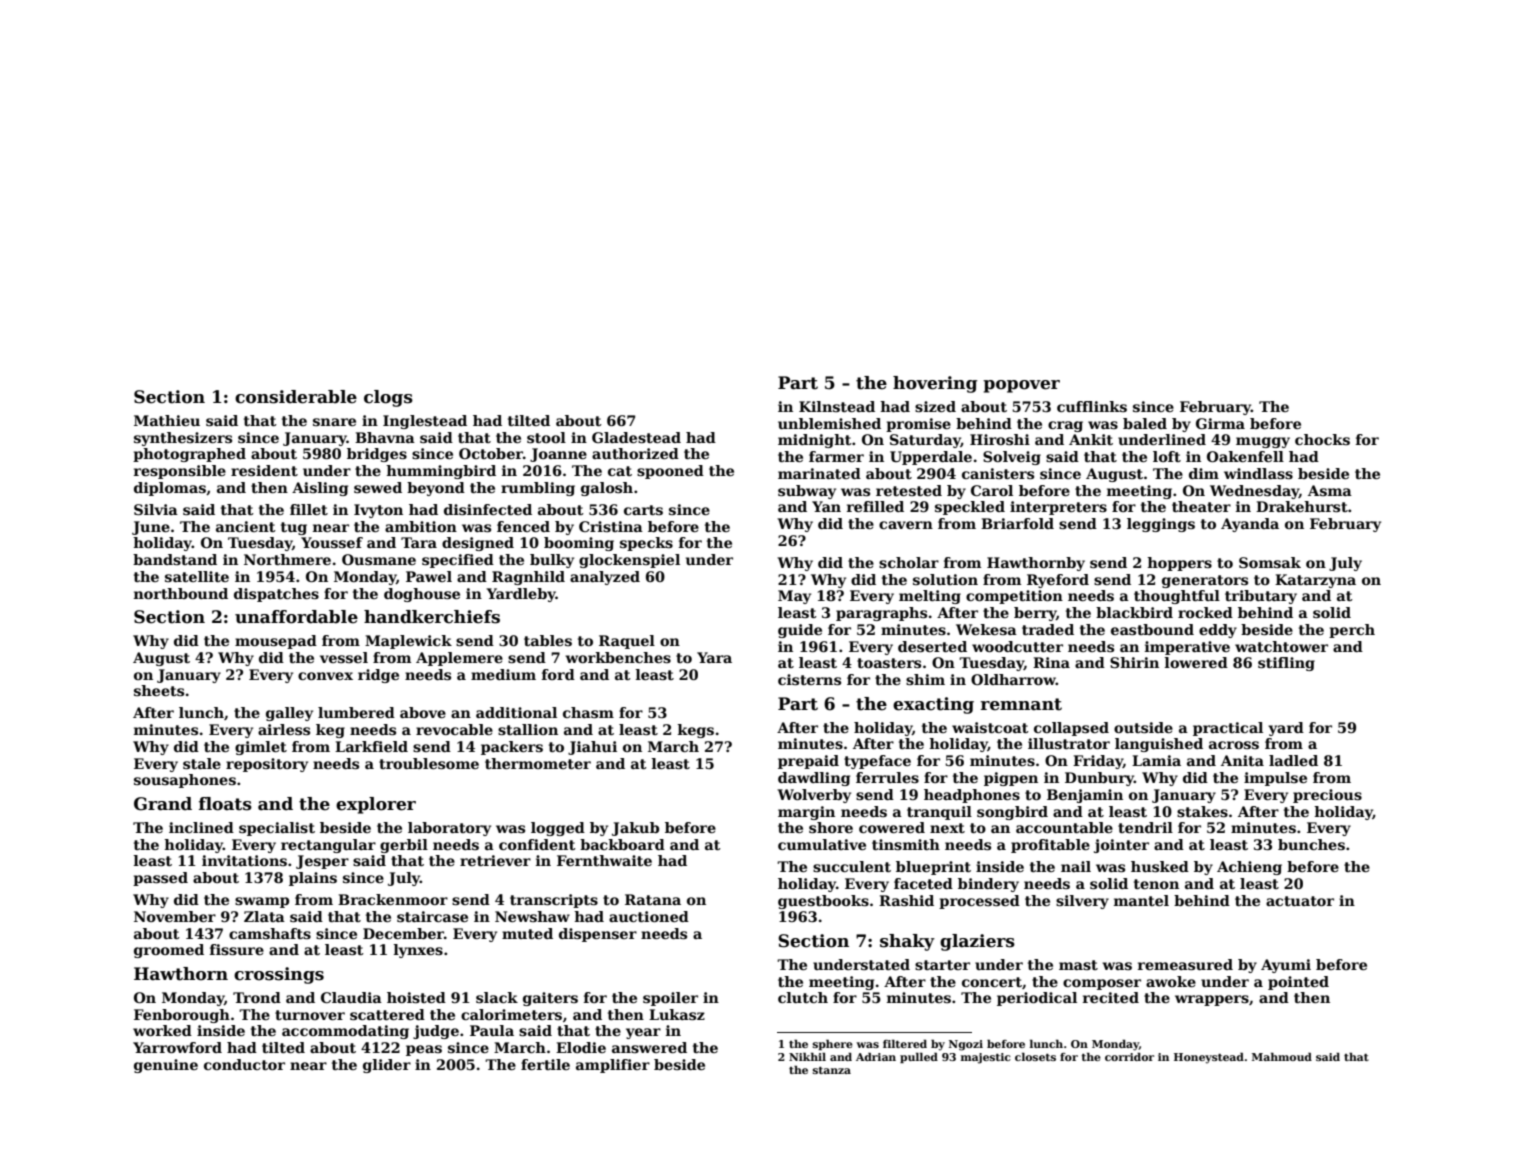 This screenshot has height=1170, width=1515. I want to click on clogs, so click(388, 398).
